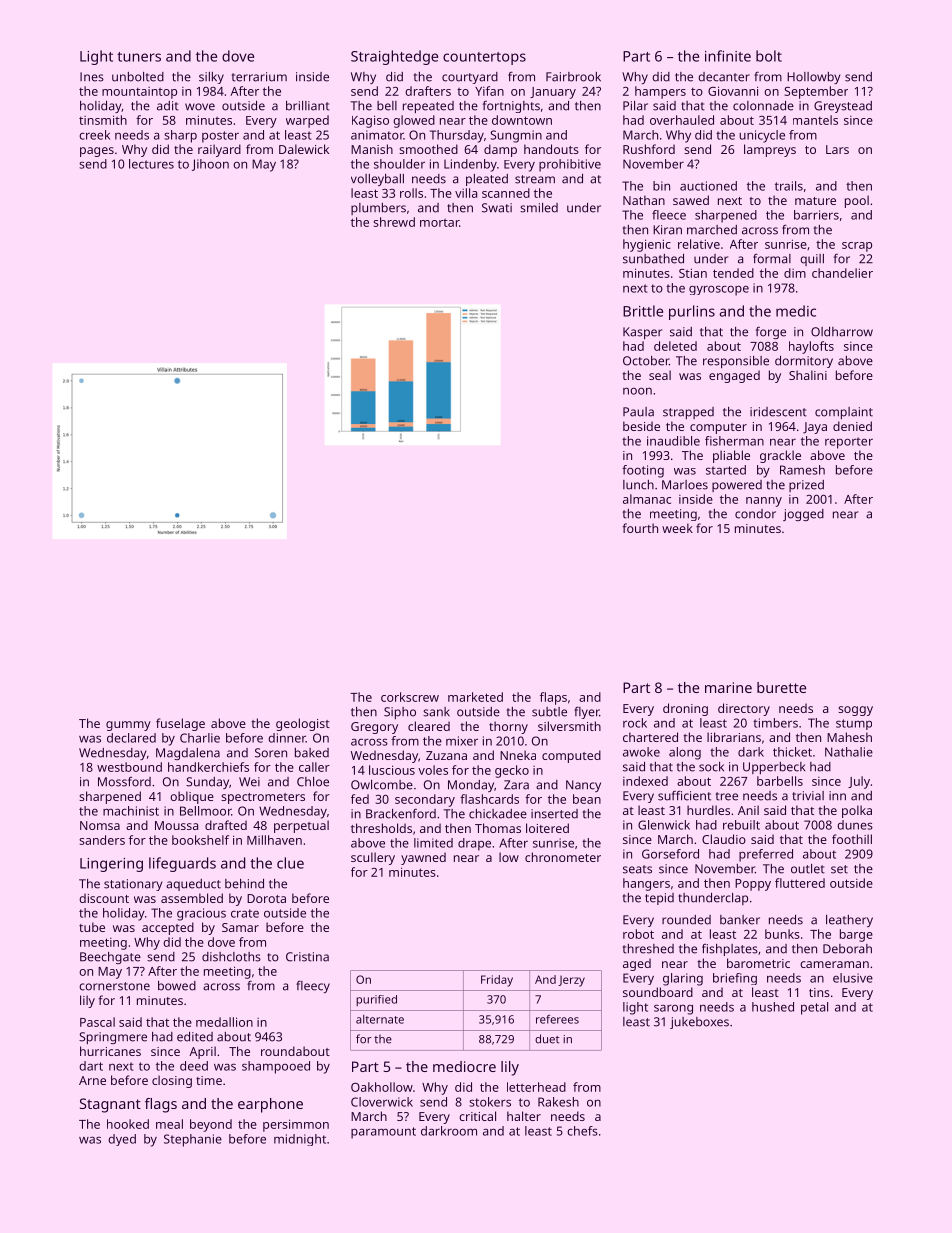  Describe the element at coordinates (553, 698) in the document. I see `flaps` at that location.
